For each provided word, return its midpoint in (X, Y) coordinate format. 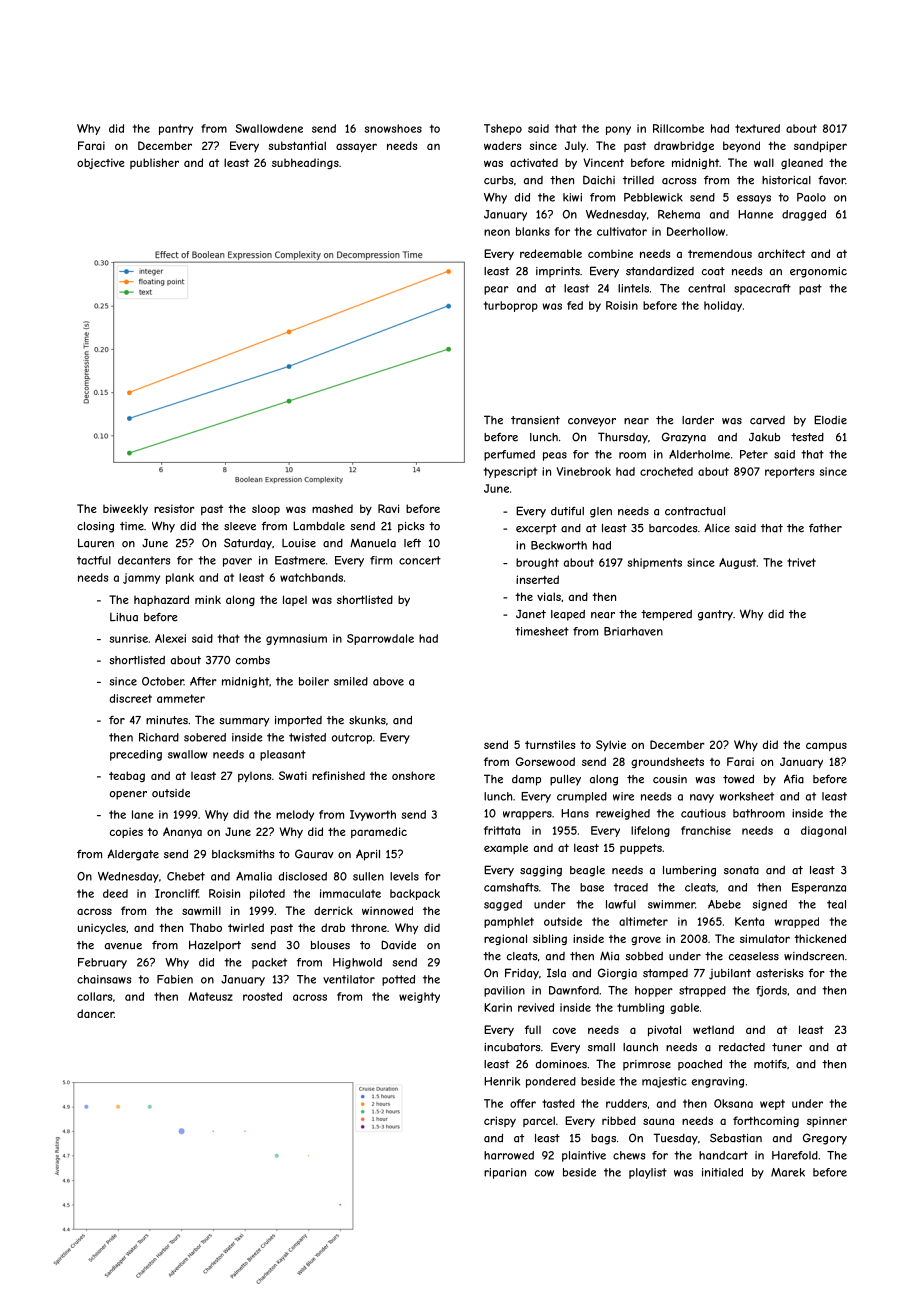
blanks (533, 231)
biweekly (125, 509)
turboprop (511, 306)
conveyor (592, 422)
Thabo (206, 927)
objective (101, 163)
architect (781, 253)
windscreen (814, 956)
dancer (95, 1013)
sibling (550, 939)
